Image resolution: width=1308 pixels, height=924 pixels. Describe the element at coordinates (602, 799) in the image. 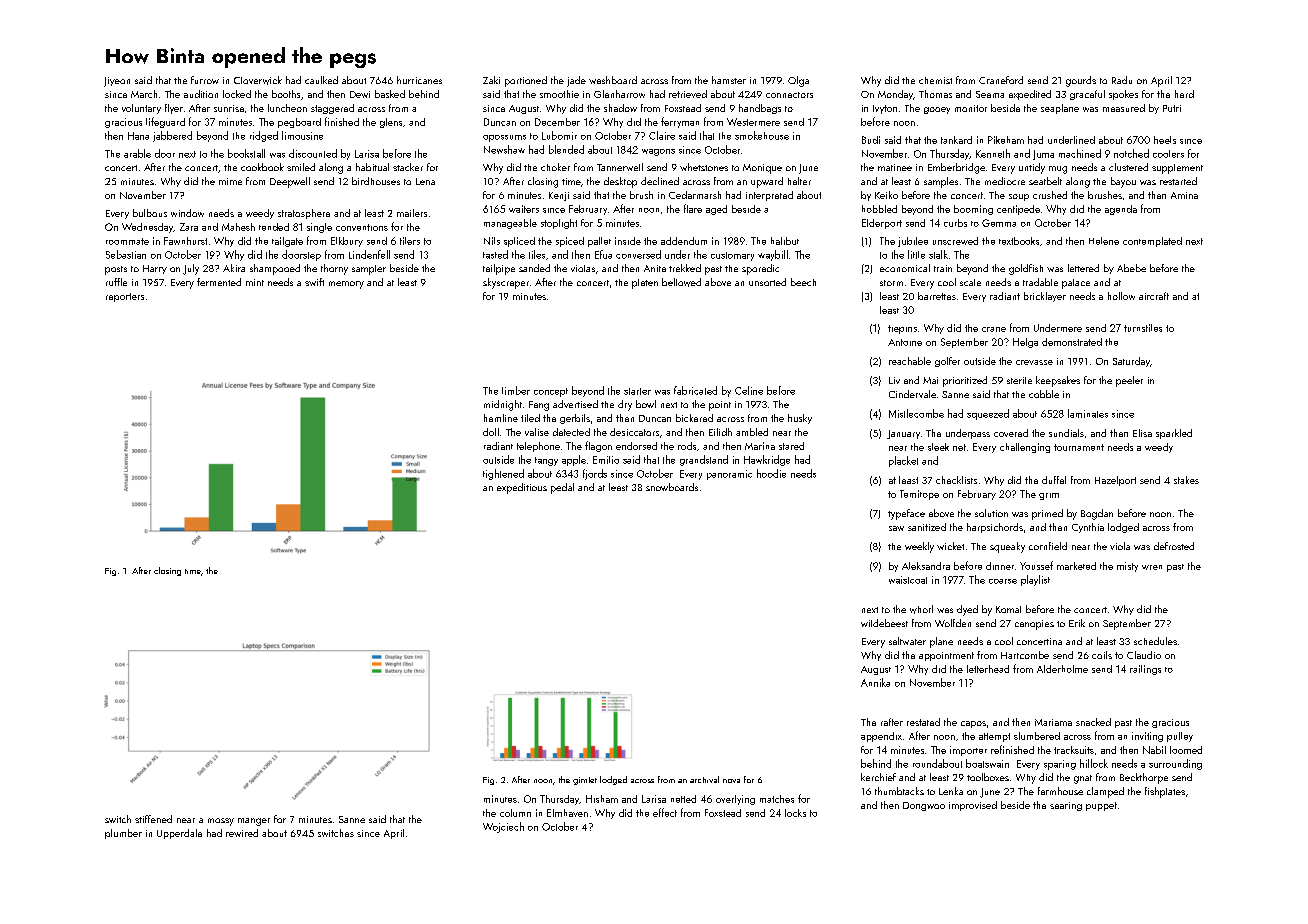

I see `Hisham` at that location.
